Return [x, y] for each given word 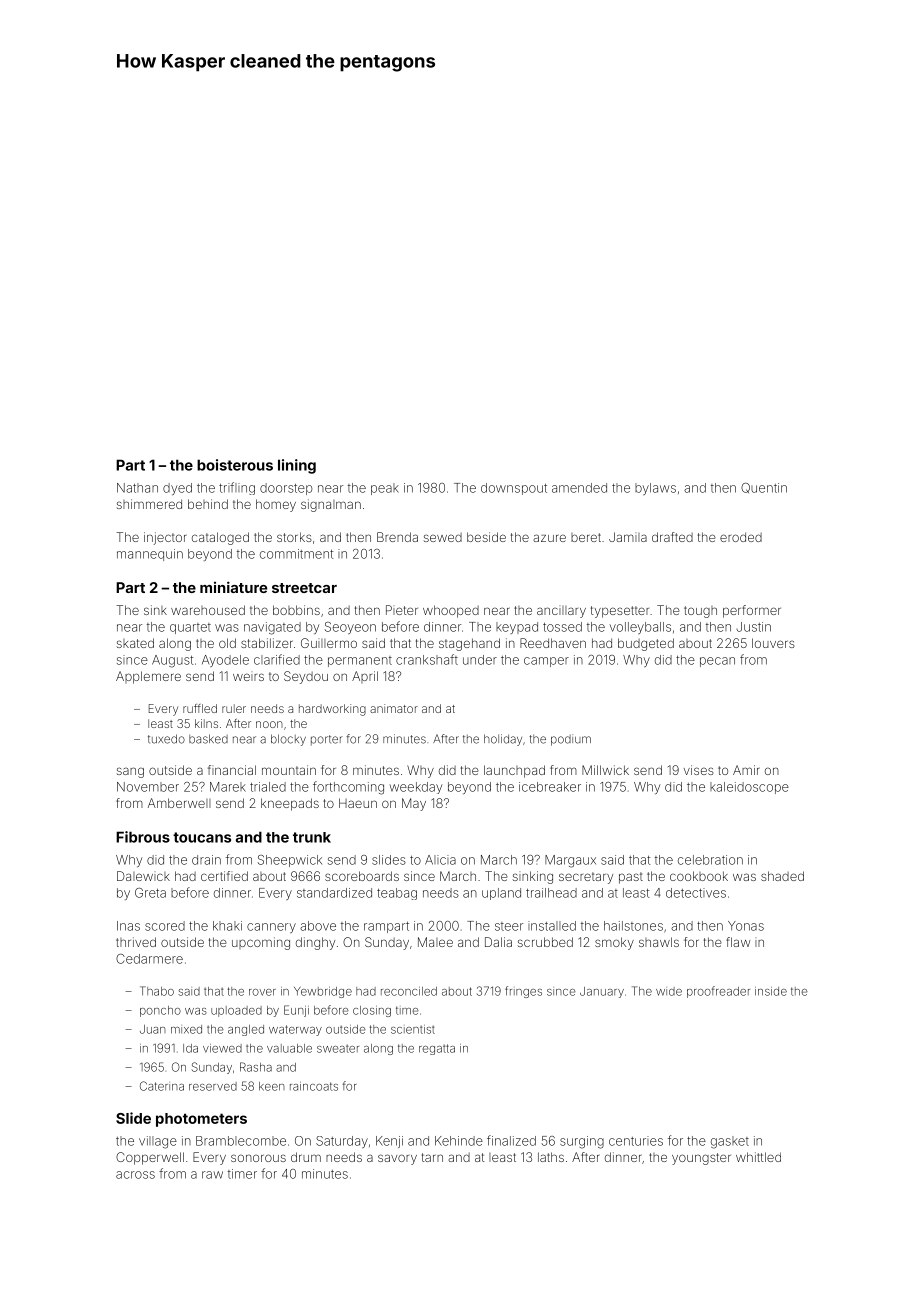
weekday [415, 788]
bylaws [655, 489]
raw [212, 1175]
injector [165, 538]
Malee [435, 942]
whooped [451, 611]
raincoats [314, 1086]
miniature [233, 587]
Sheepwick [290, 861]
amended [579, 488]
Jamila [628, 537]
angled [246, 1030]
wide [669, 991]
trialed [268, 787]
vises [699, 770]
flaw [738, 942]
